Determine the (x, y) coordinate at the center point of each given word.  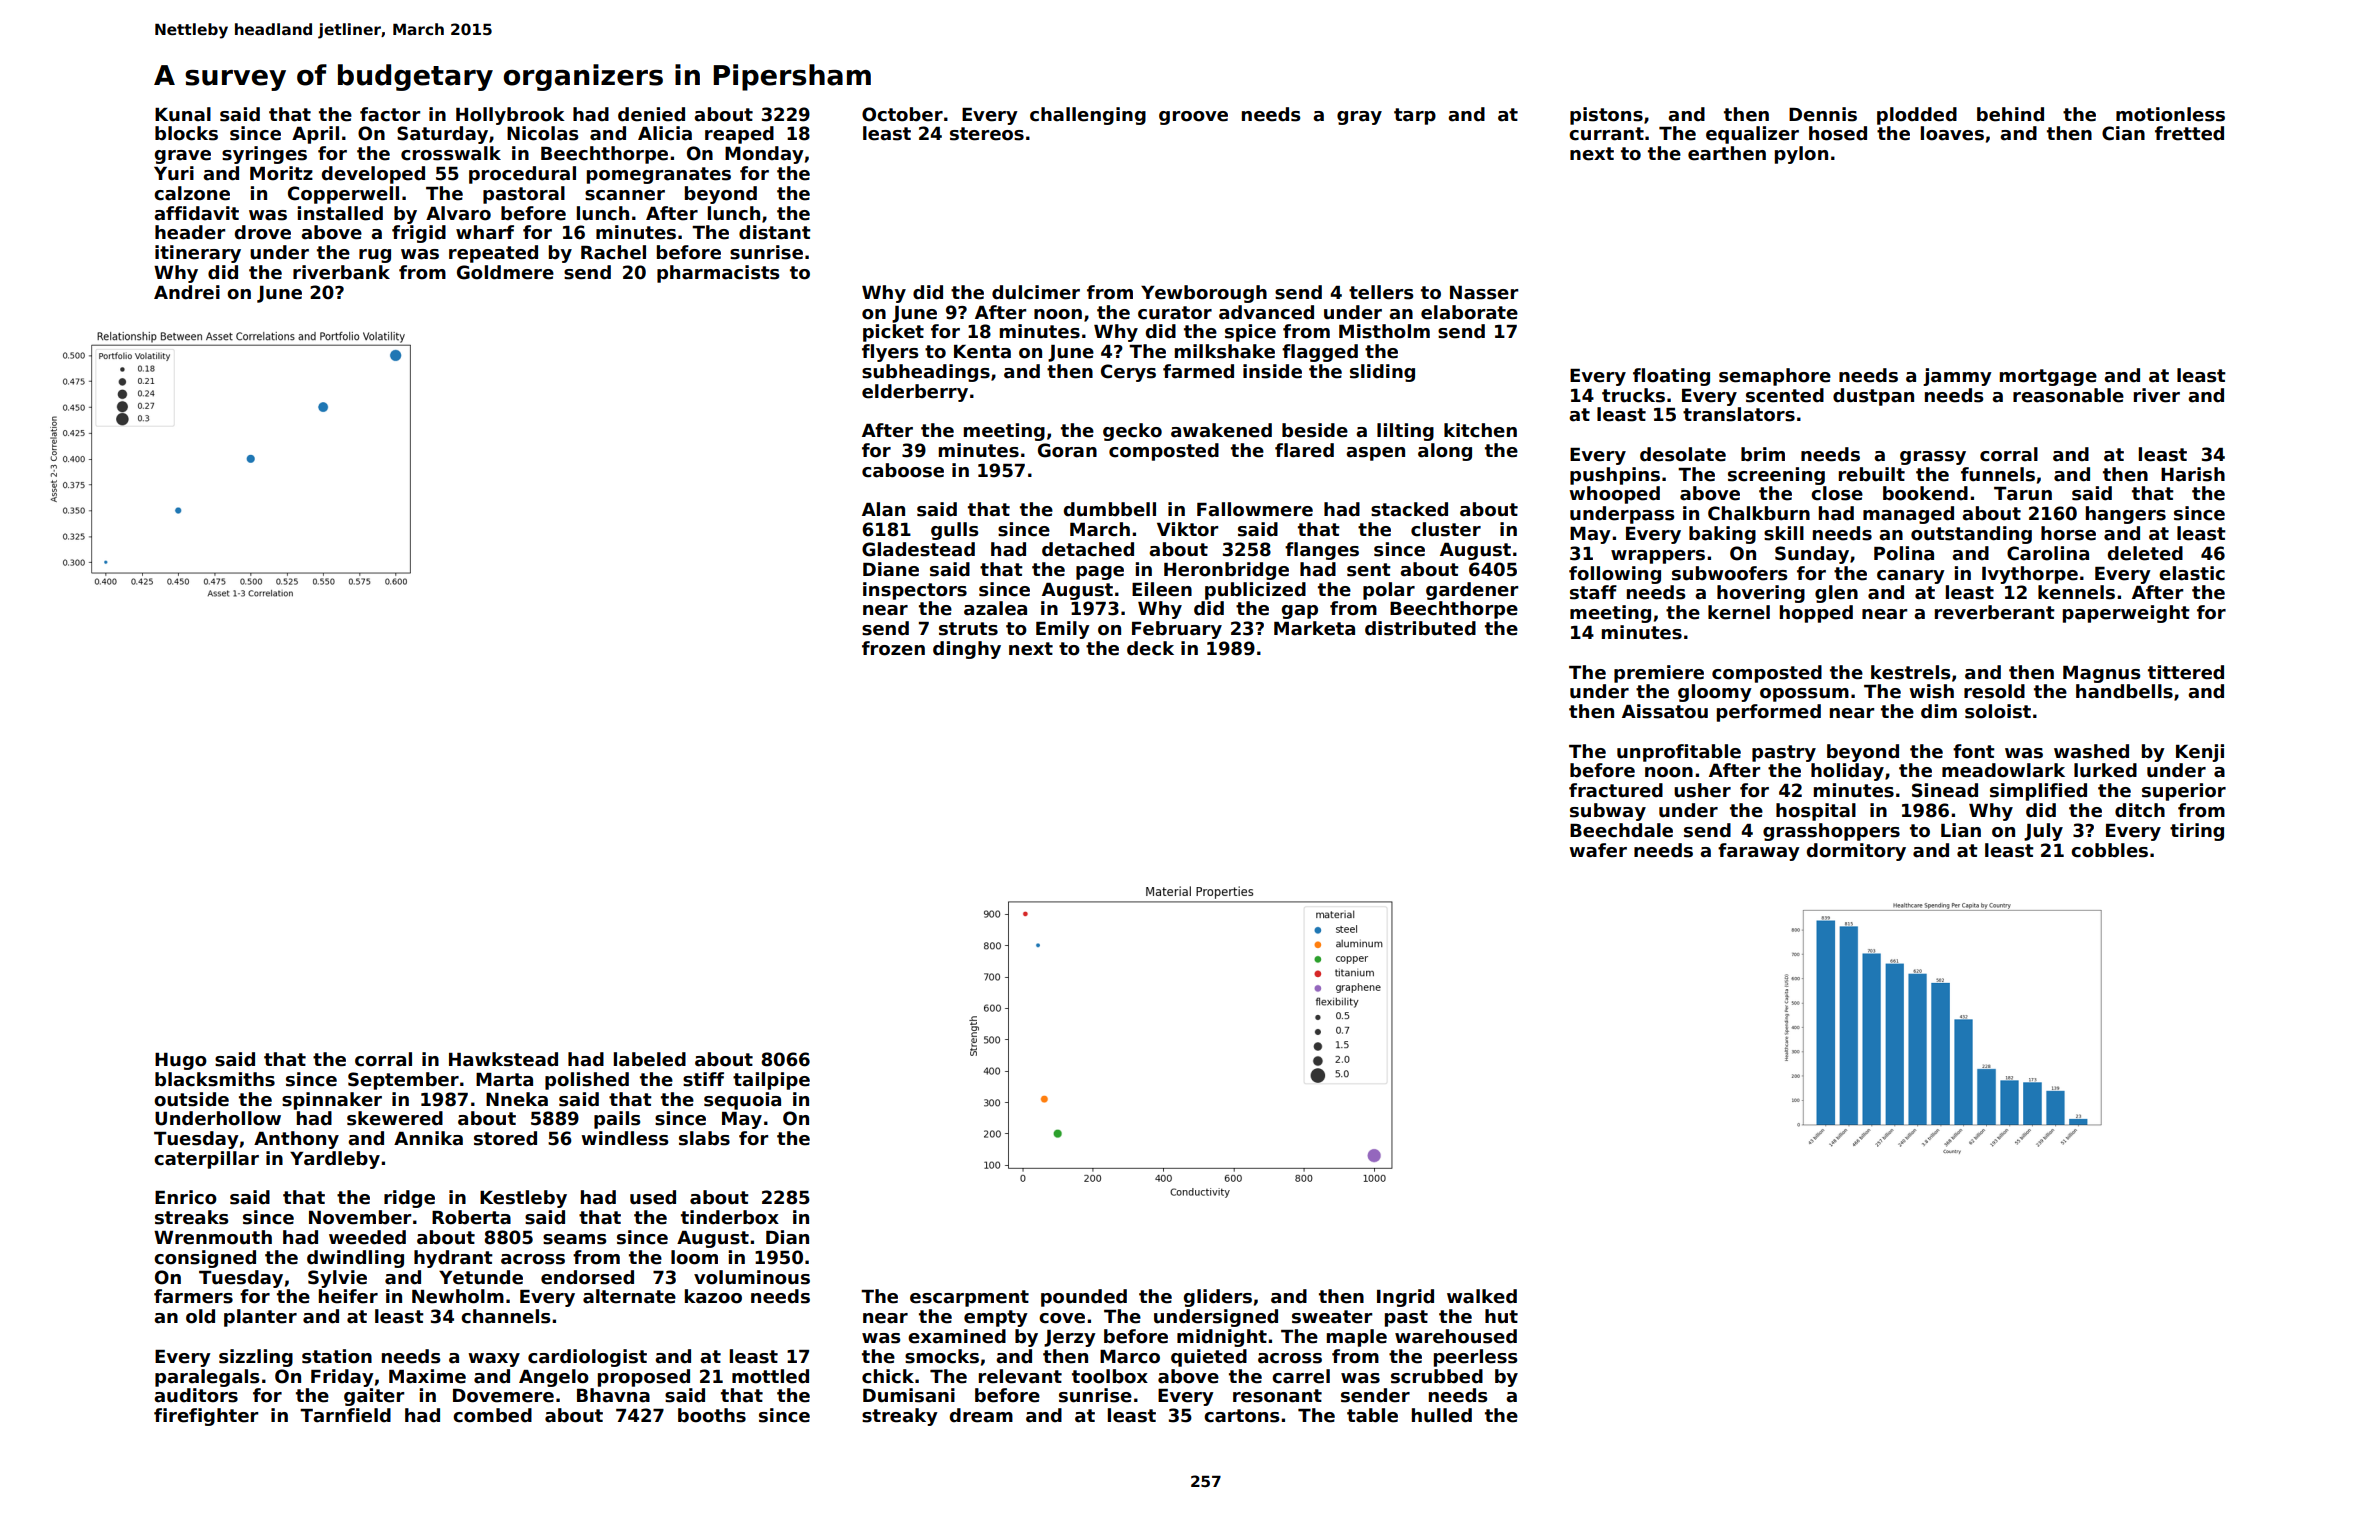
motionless (2170, 114)
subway (1608, 812)
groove (1193, 118)
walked (1482, 1296)
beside (1315, 430)
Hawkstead (503, 1059)
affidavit (196, 213)
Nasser (1484, 293)
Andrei (187, 292)
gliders (1218, 1298)
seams (574, 1239)
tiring (2197, 832)
